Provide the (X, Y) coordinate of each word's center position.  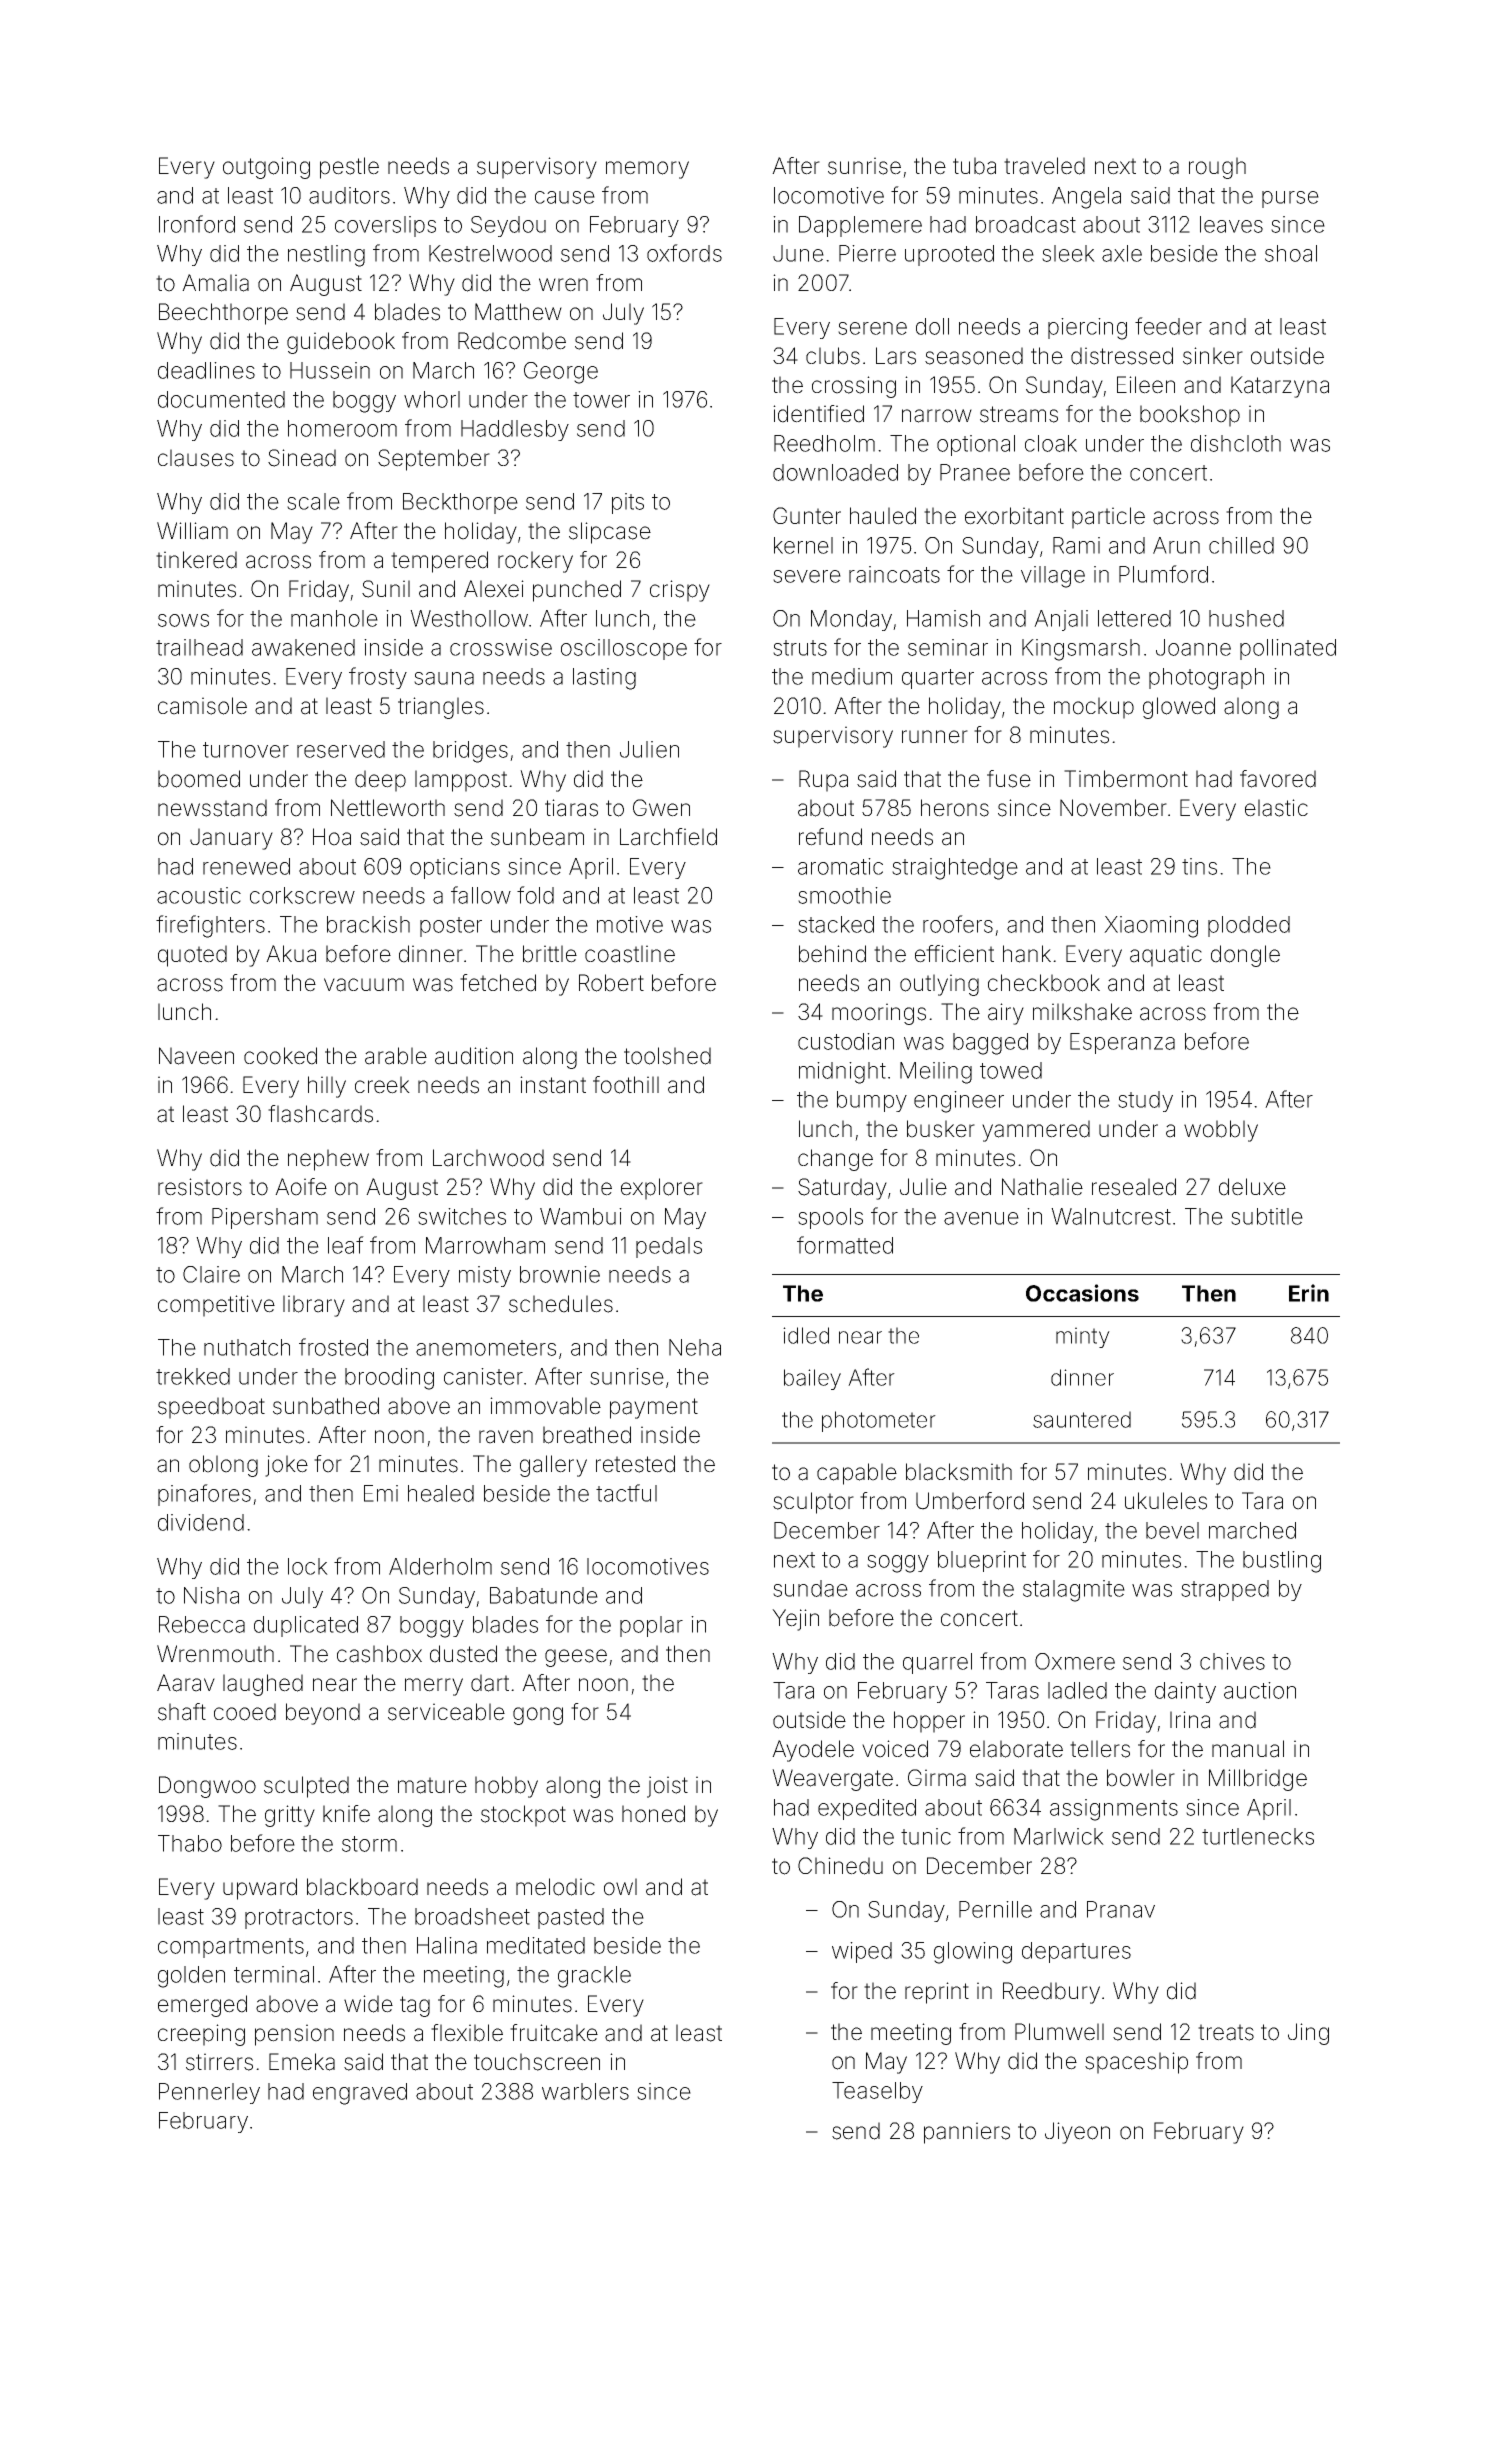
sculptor (813, 1503)
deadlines (206, 370)
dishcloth (1236, 443)
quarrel (937, 1663)
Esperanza (1122, 1043)
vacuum (364, 985)
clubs (833, 356)
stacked (836, 924)
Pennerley (209, 2093)
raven (506, 1437)
